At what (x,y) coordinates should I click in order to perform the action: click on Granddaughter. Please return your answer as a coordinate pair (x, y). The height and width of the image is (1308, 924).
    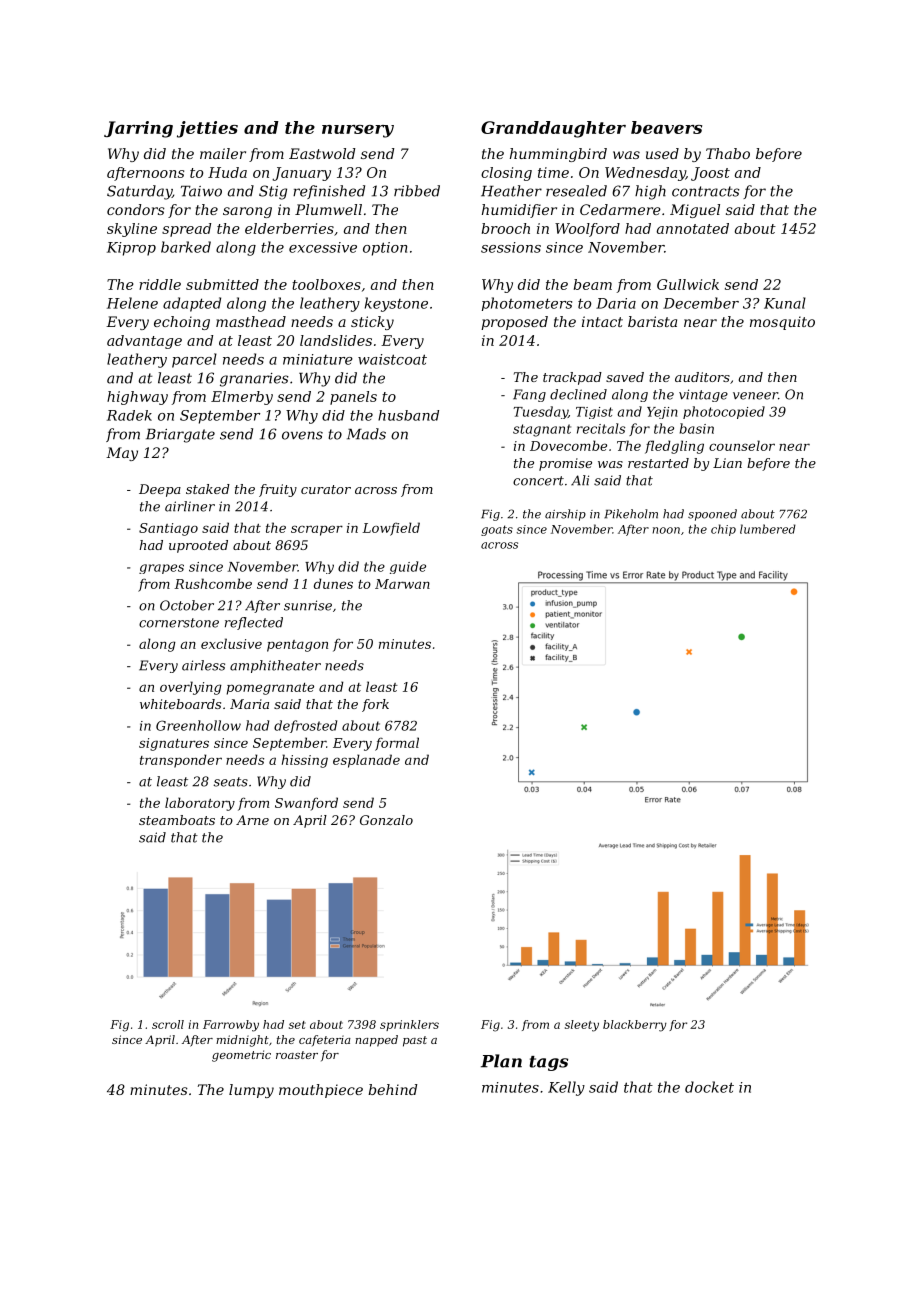
    Looking at the image, I should click on (553, 129).
